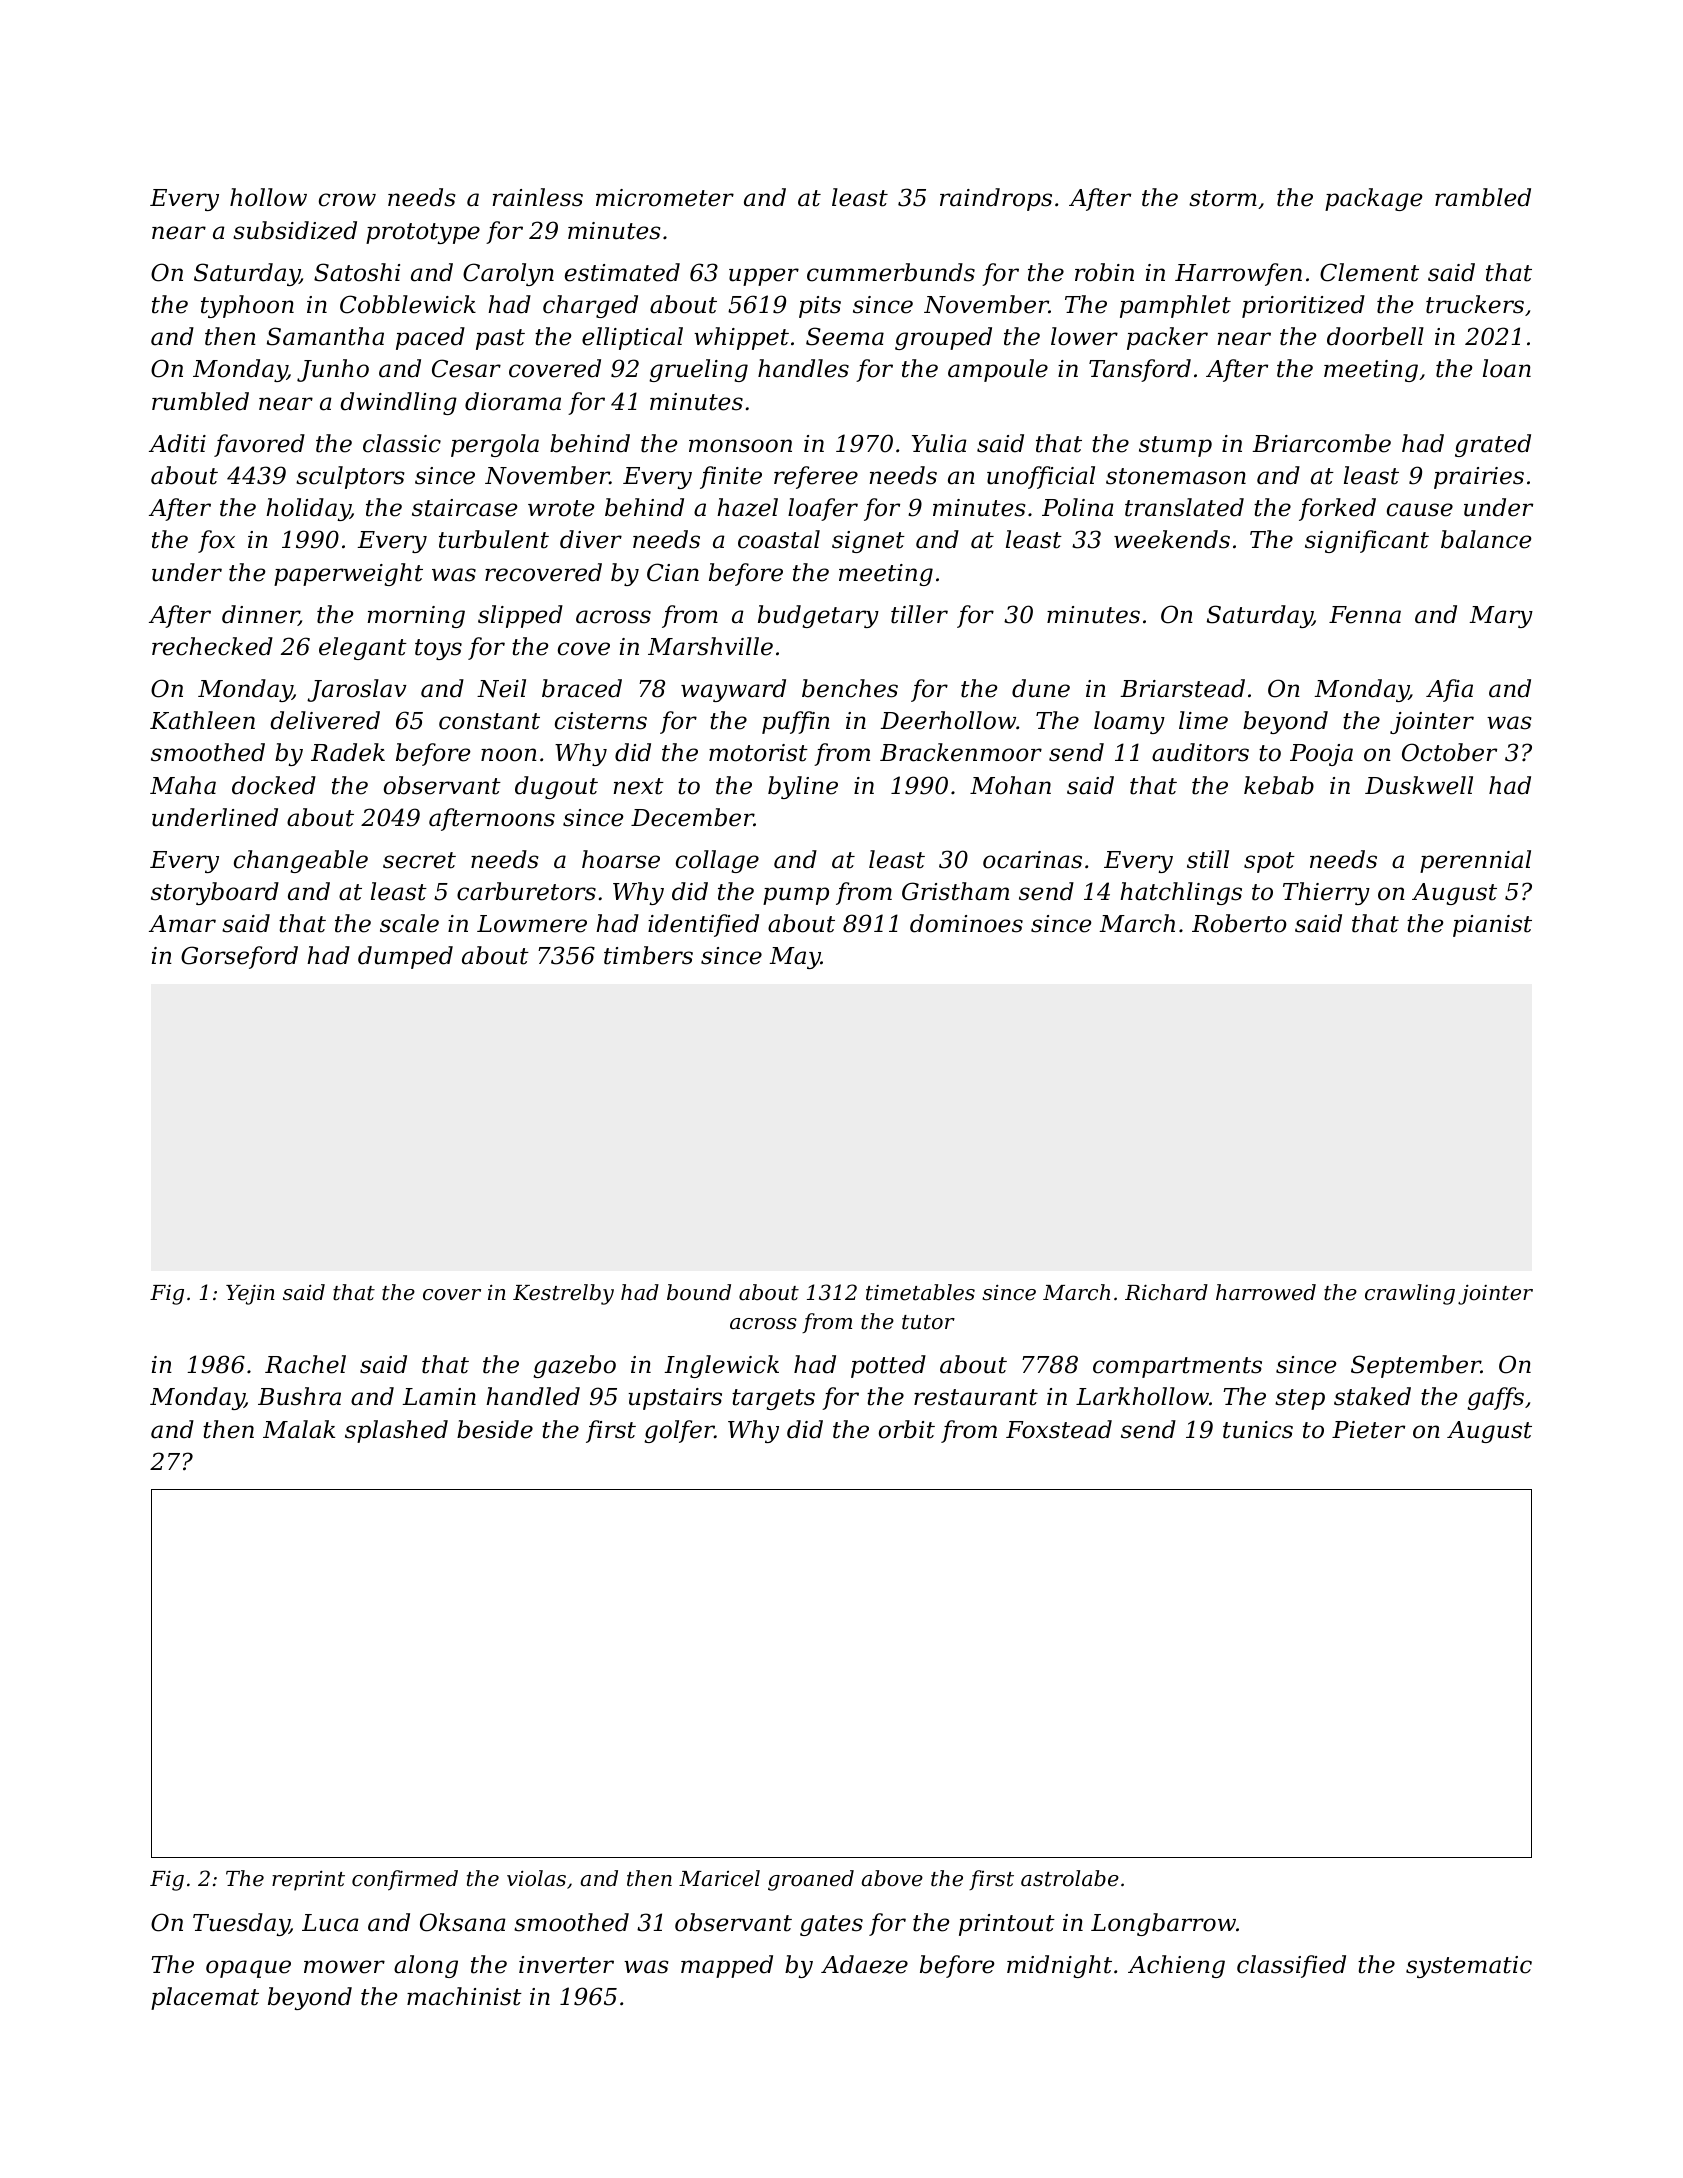  What do you see at coordinates (295, 230) in the screenshot?
I see `subsidized` at bounding box center [295, 230].
